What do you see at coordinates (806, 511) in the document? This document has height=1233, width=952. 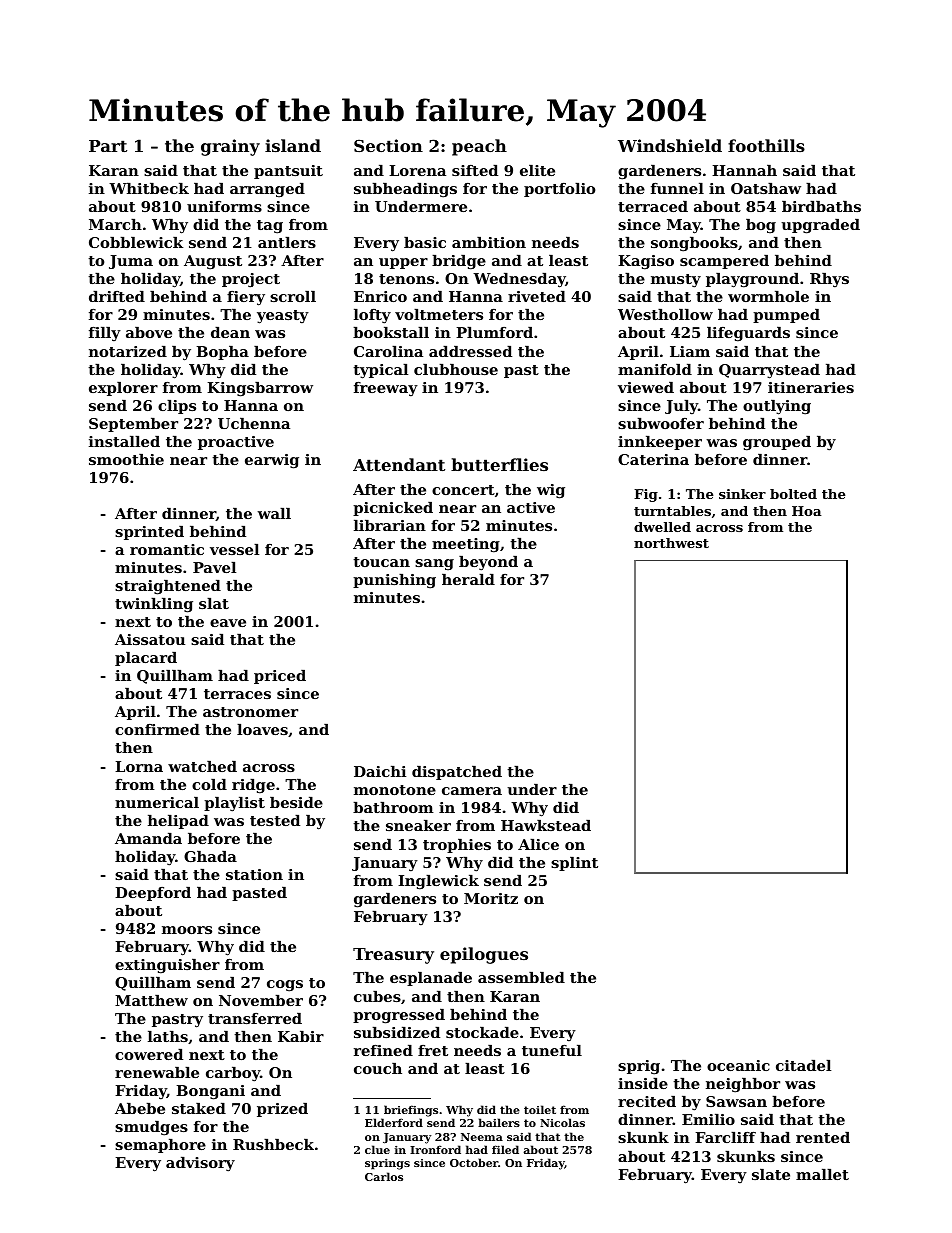 I see `Hoa` at bounding box center [806, 511].
